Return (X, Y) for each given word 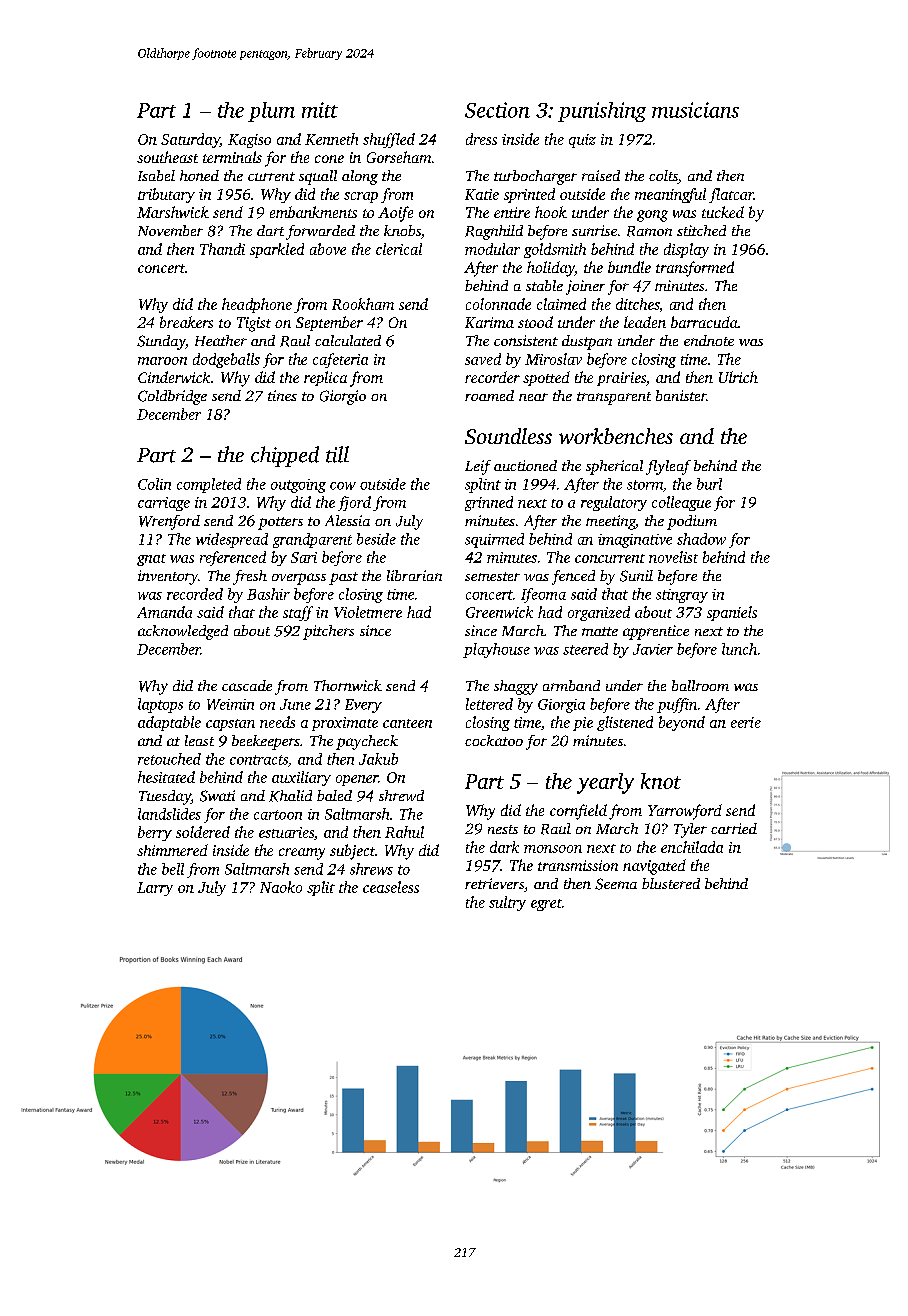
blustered (671, 883)
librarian (414, 575)
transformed (695, 269)
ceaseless (391, 887)
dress (481, 139)
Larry (155, 889)
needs (277, 722)
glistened (625, 723)
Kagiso (249, 141)
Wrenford (169, 522)
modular (492, 249)
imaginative (635, 541)
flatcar (731, 195)
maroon (162, 361)
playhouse (496, 650)
